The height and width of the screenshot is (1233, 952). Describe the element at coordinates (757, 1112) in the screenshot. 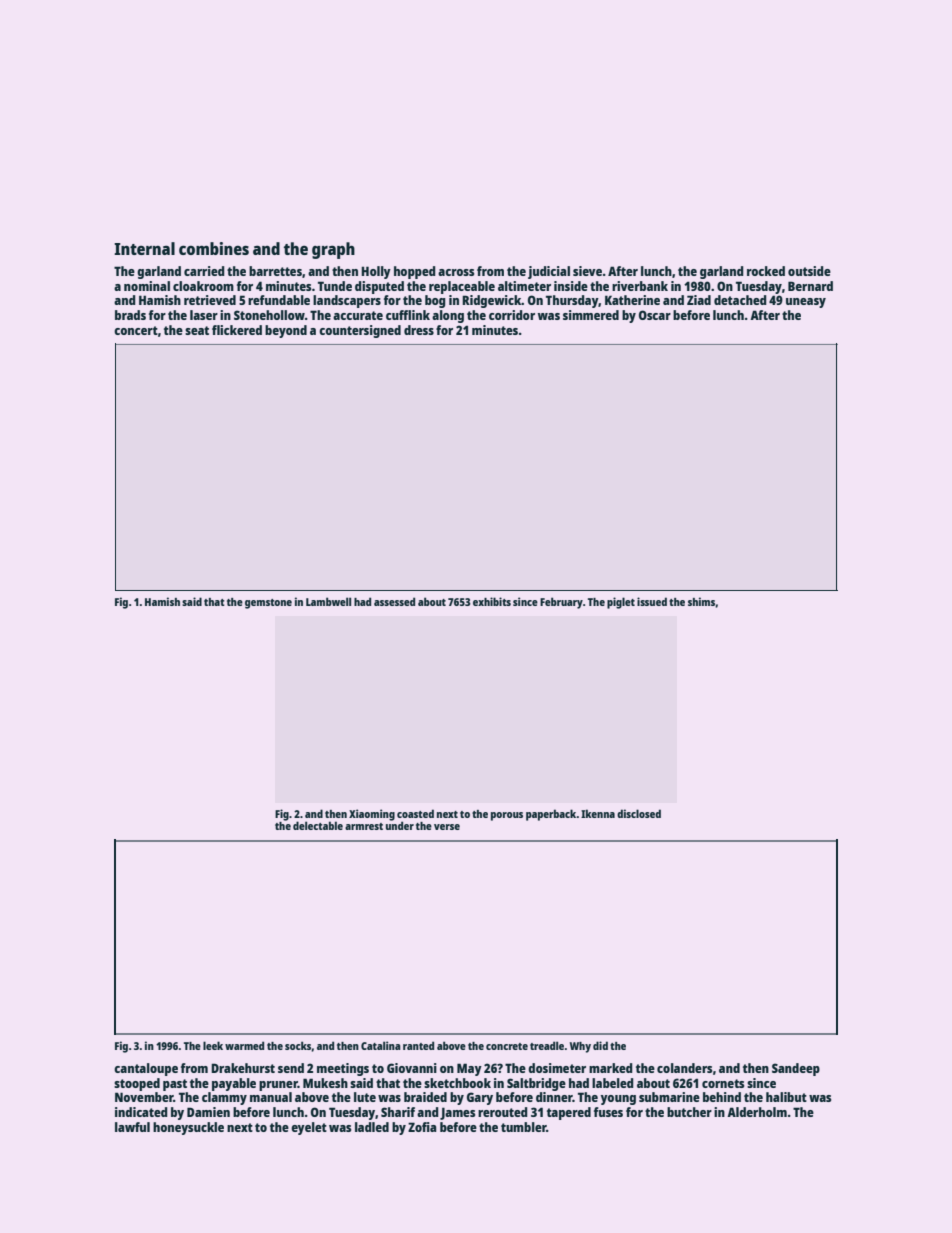

I see `Alderholm` at that location.
